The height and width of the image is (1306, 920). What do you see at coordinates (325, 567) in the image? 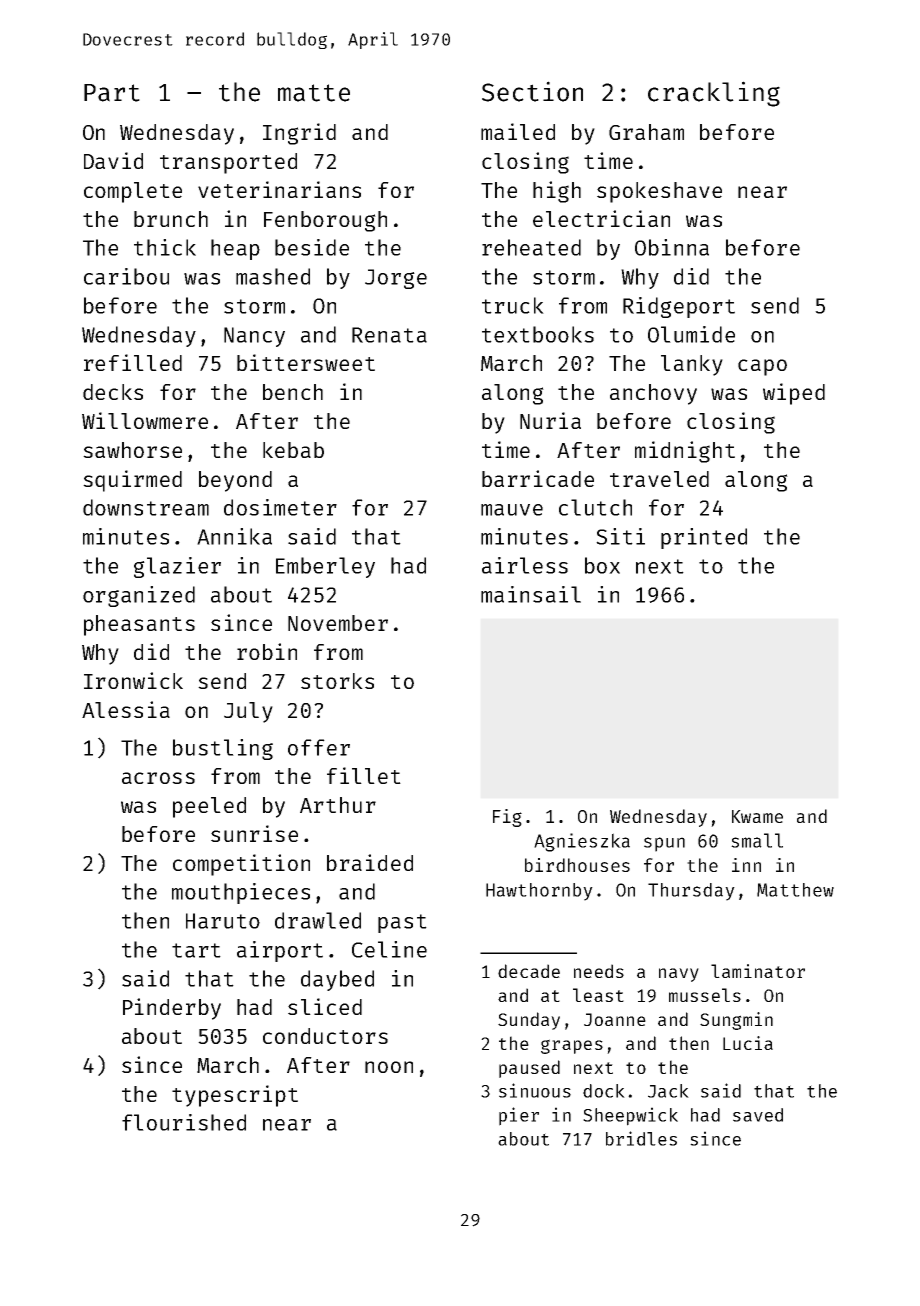
I see `Emberley` at bounding box center [325, 567].
